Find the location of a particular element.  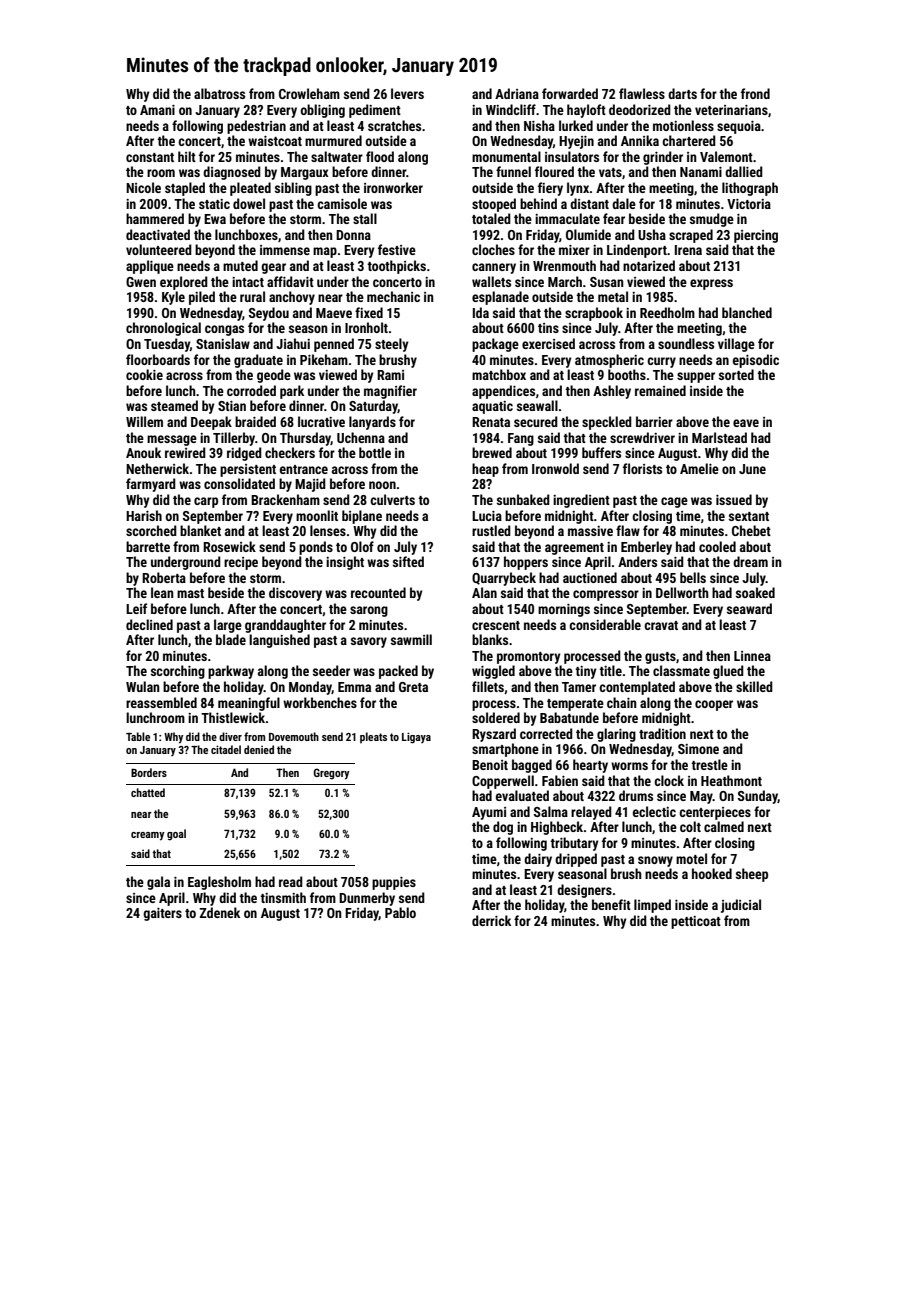

Victoria is located at coordinates (749, 204).
